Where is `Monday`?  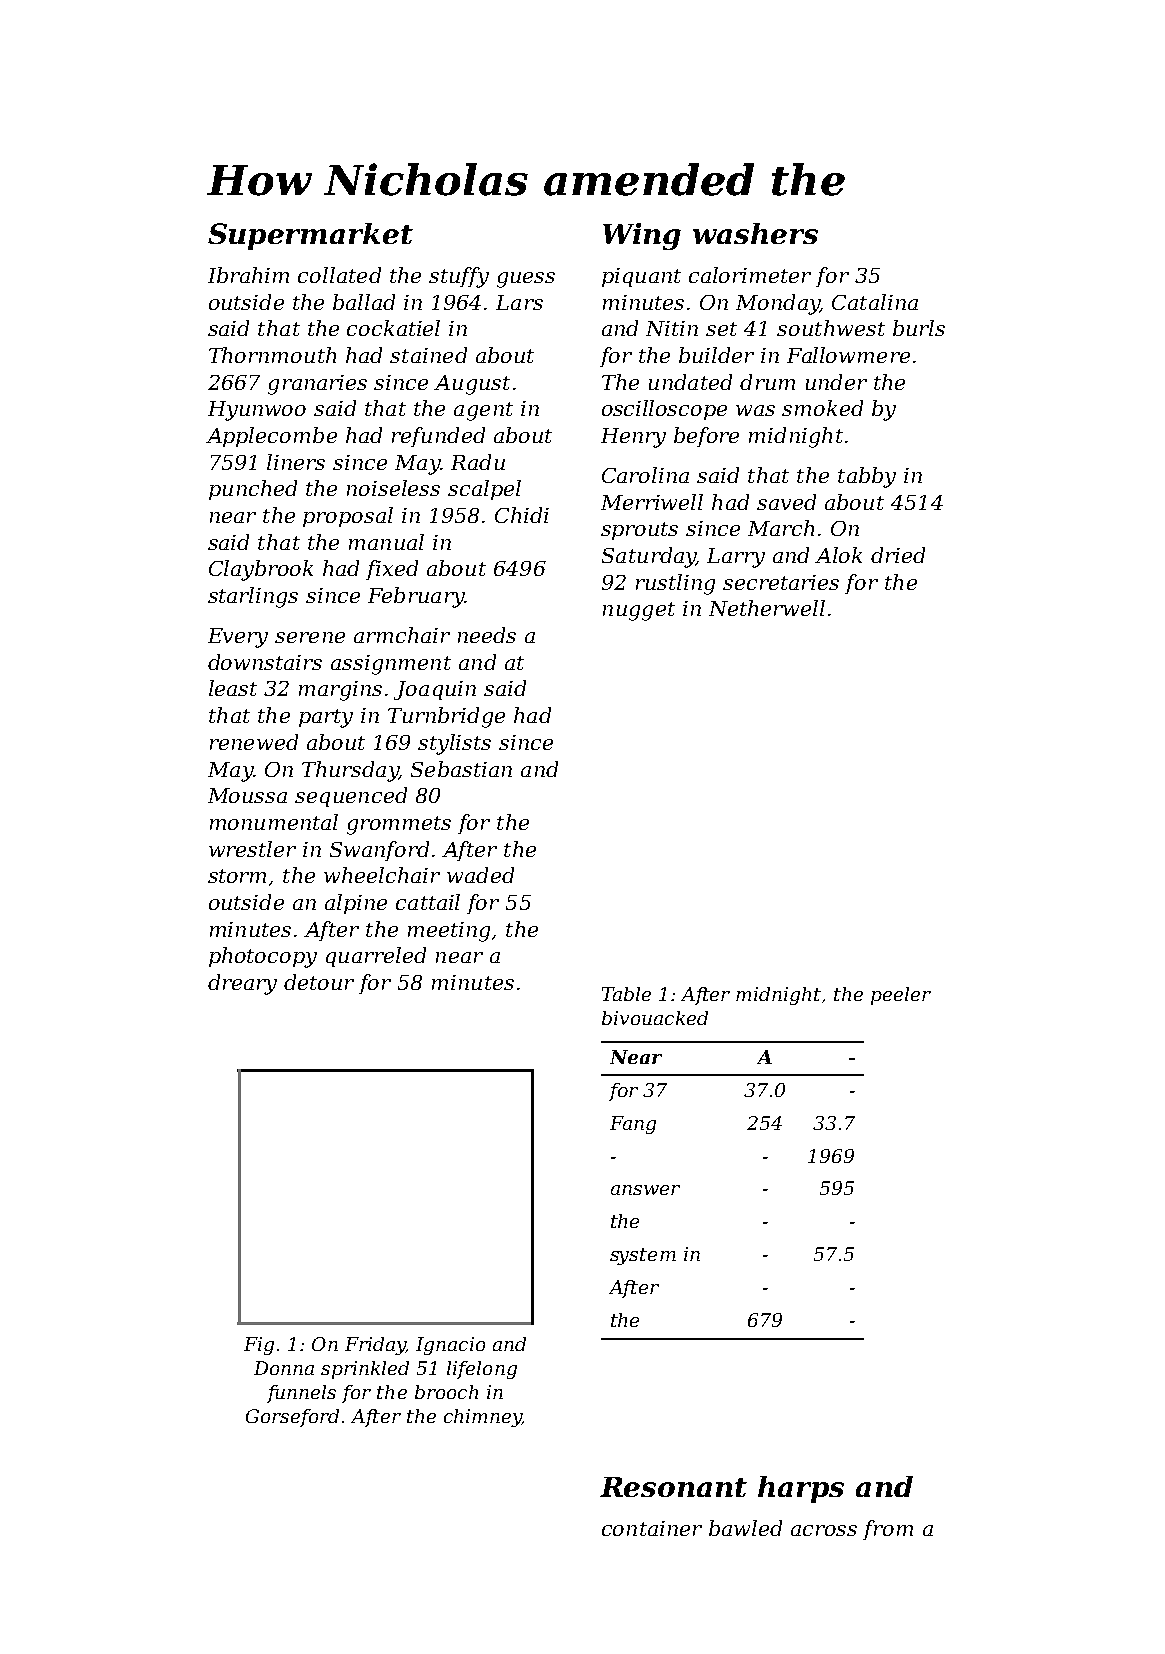
Monday is located at coordinates (778, 304).
